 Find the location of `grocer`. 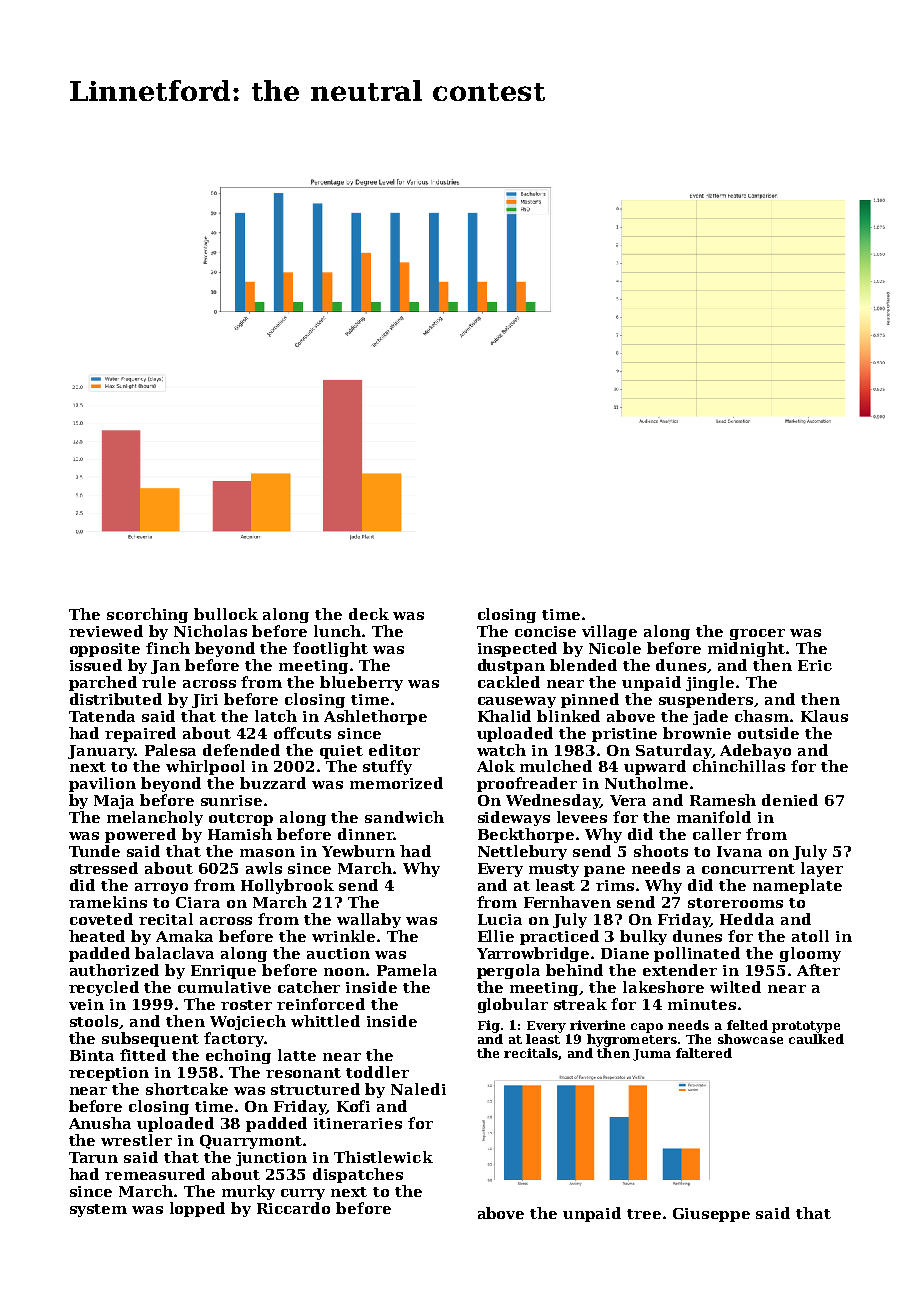

grocer is located at coordinates (757, 634).
